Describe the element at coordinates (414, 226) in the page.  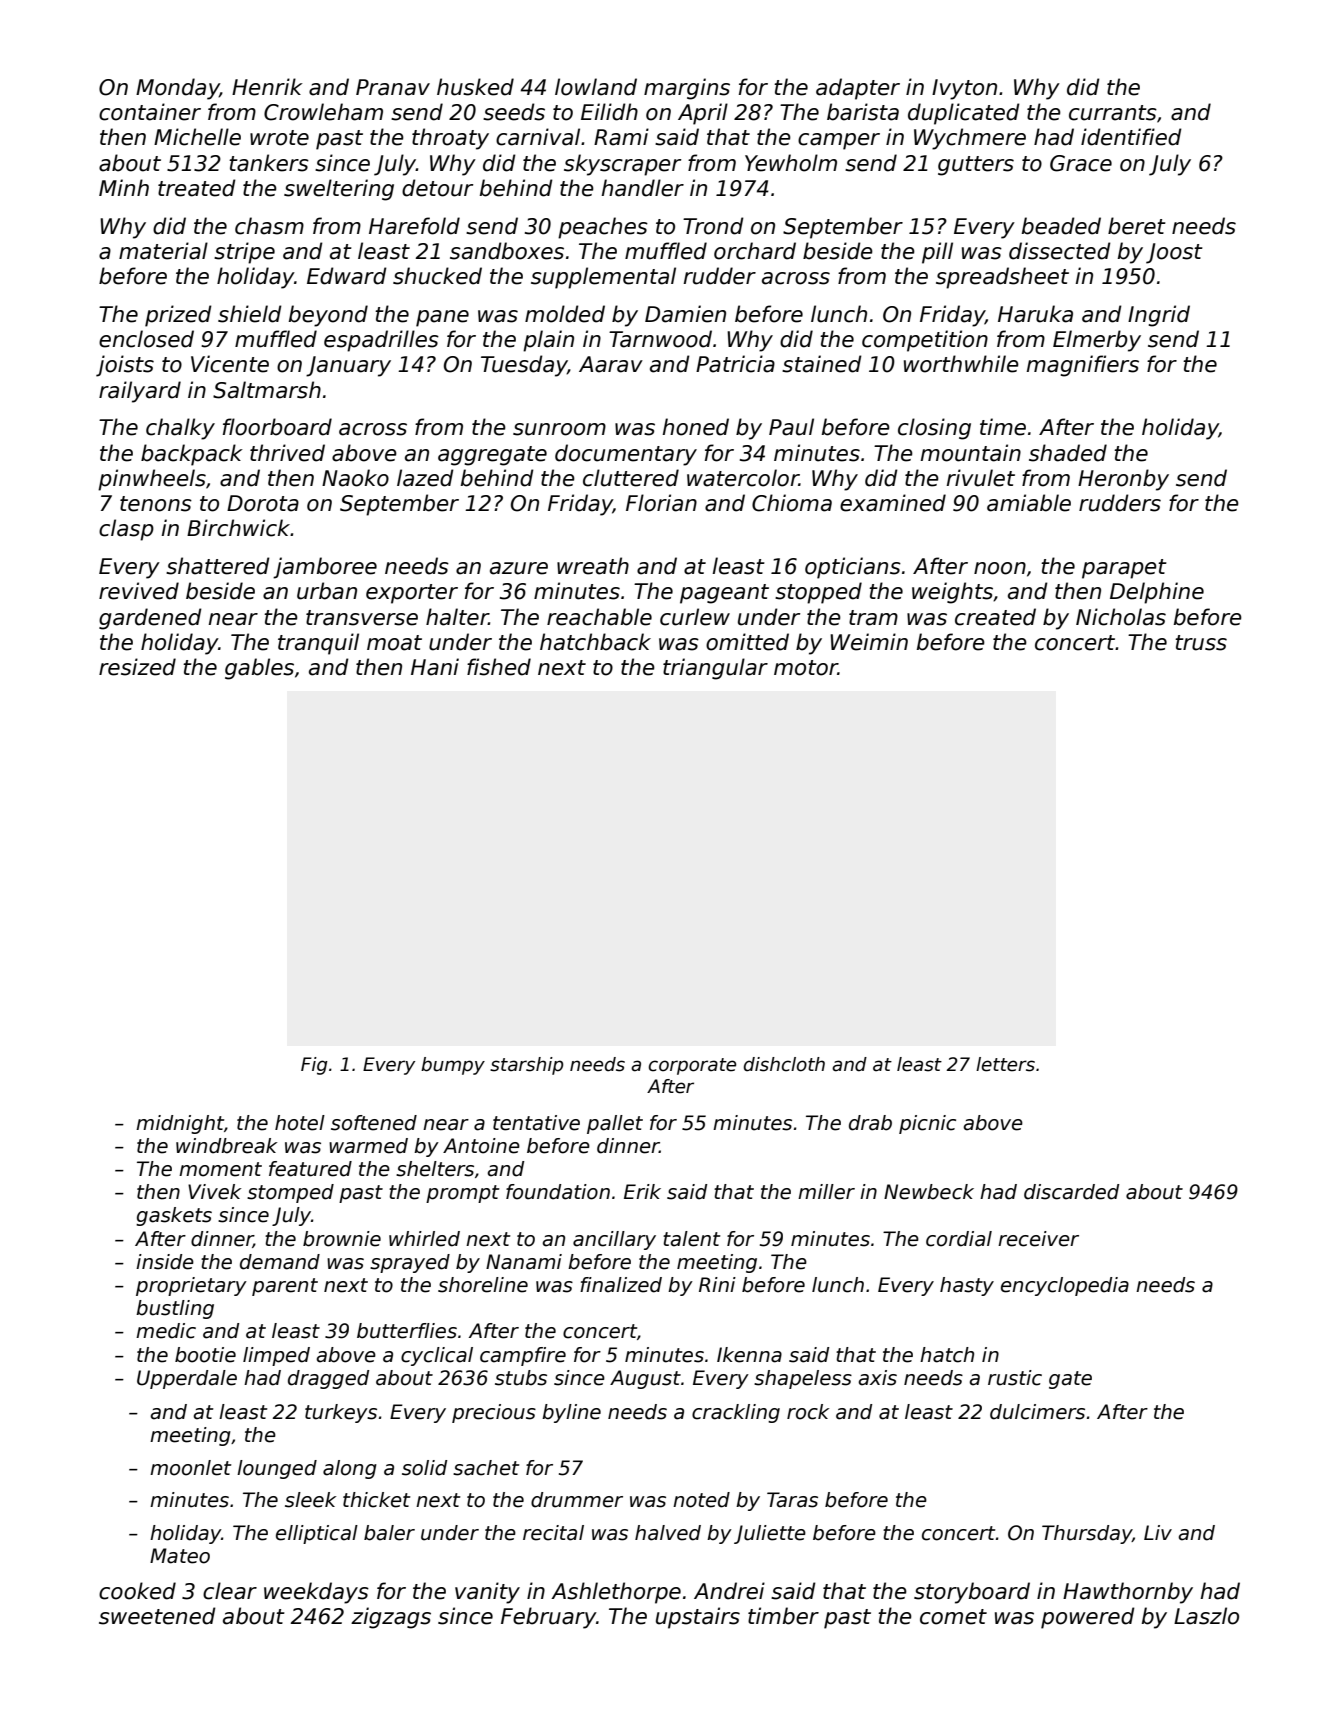
I see `Harefold` at that location.
